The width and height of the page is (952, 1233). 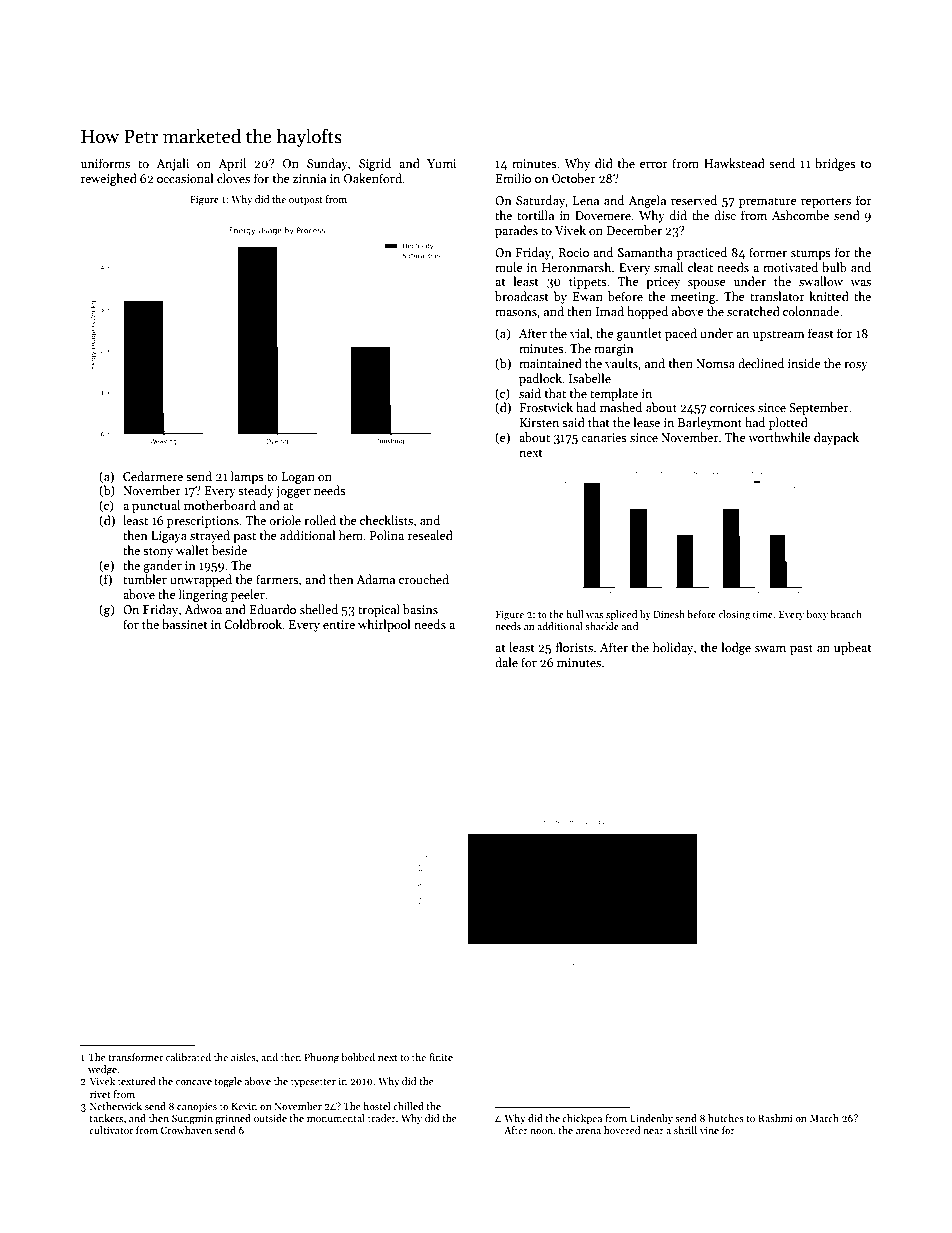 What do you see at coordinates (821, 333) in the page?
I see `feast` at bounding box center [821, 333].
